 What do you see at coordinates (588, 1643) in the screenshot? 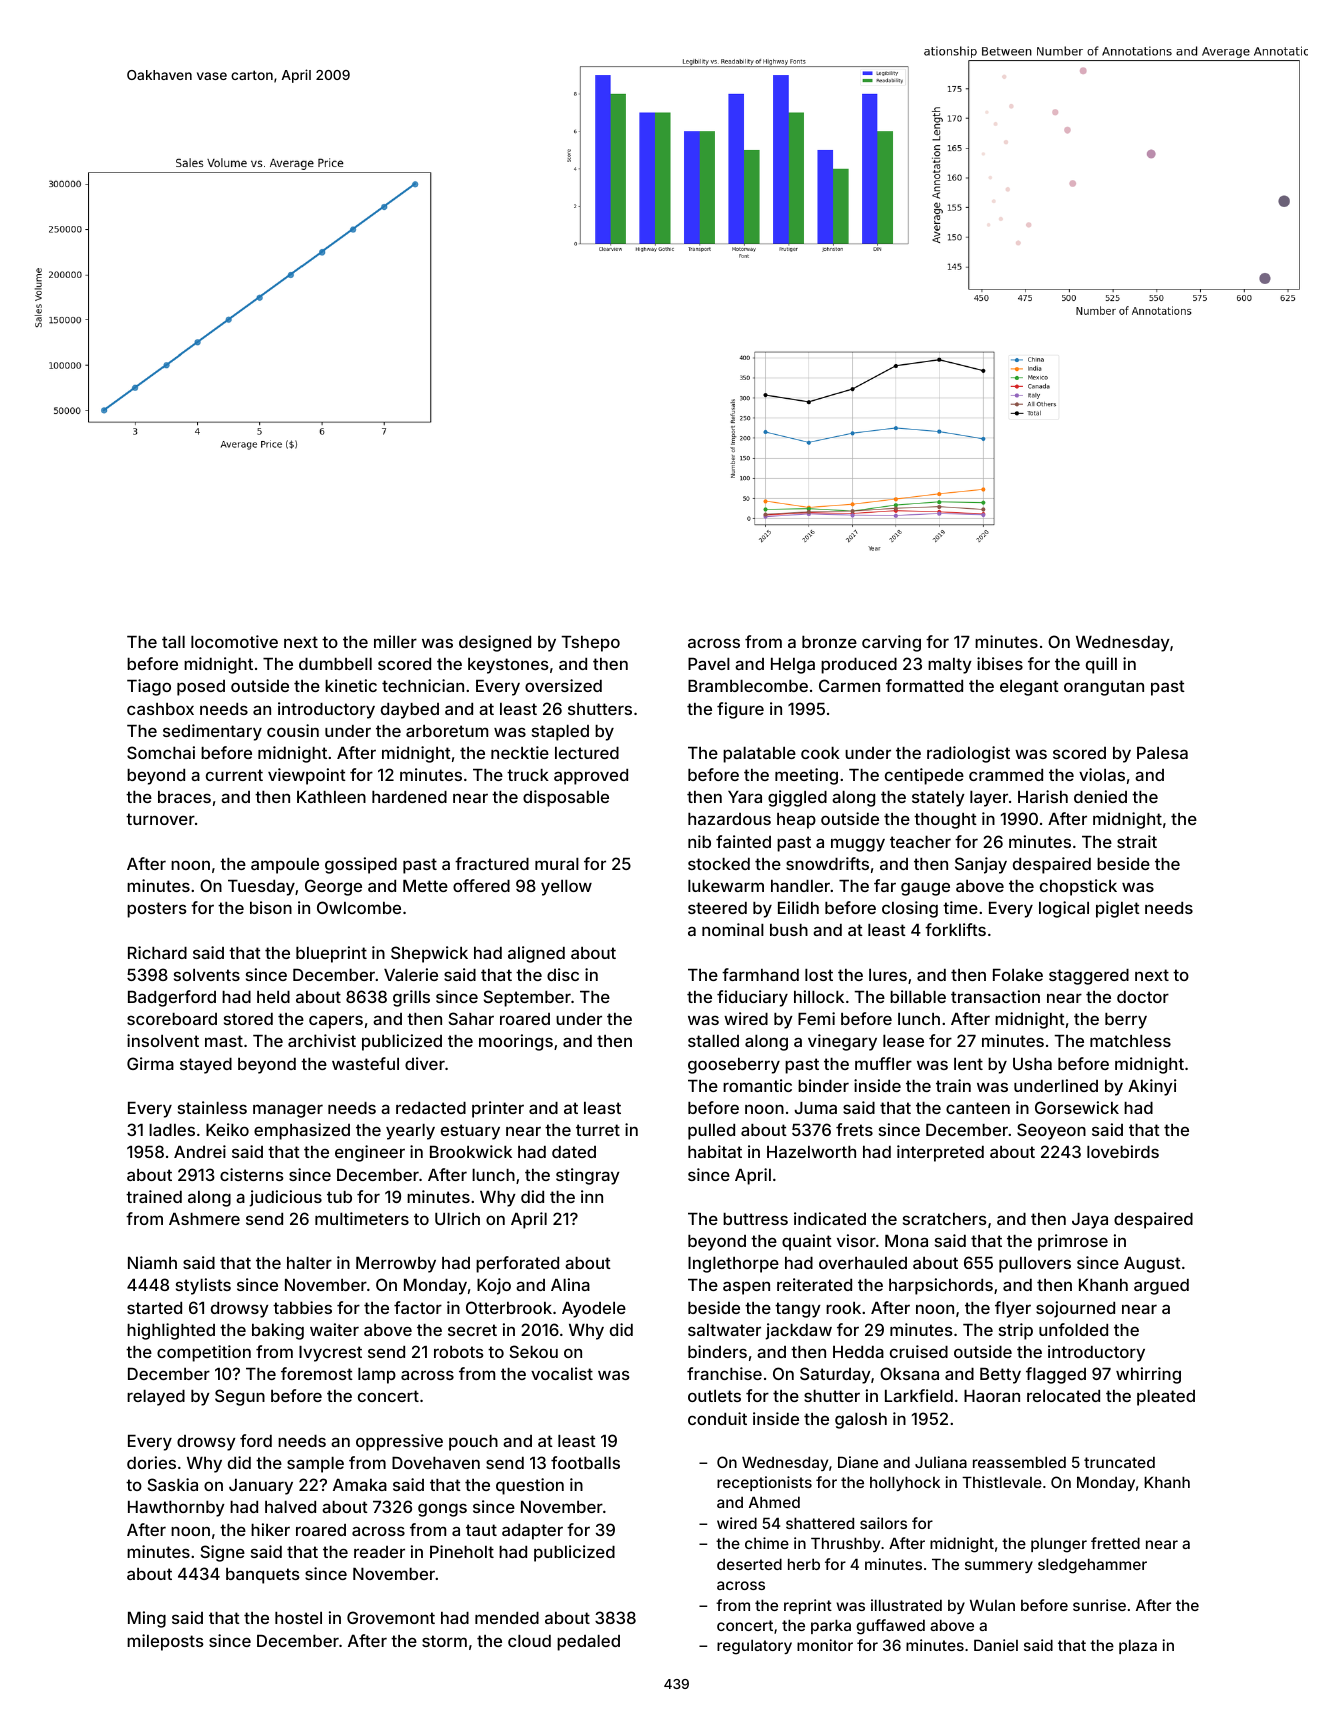
I see `pedaled` at bounding box center [588, 1643].
